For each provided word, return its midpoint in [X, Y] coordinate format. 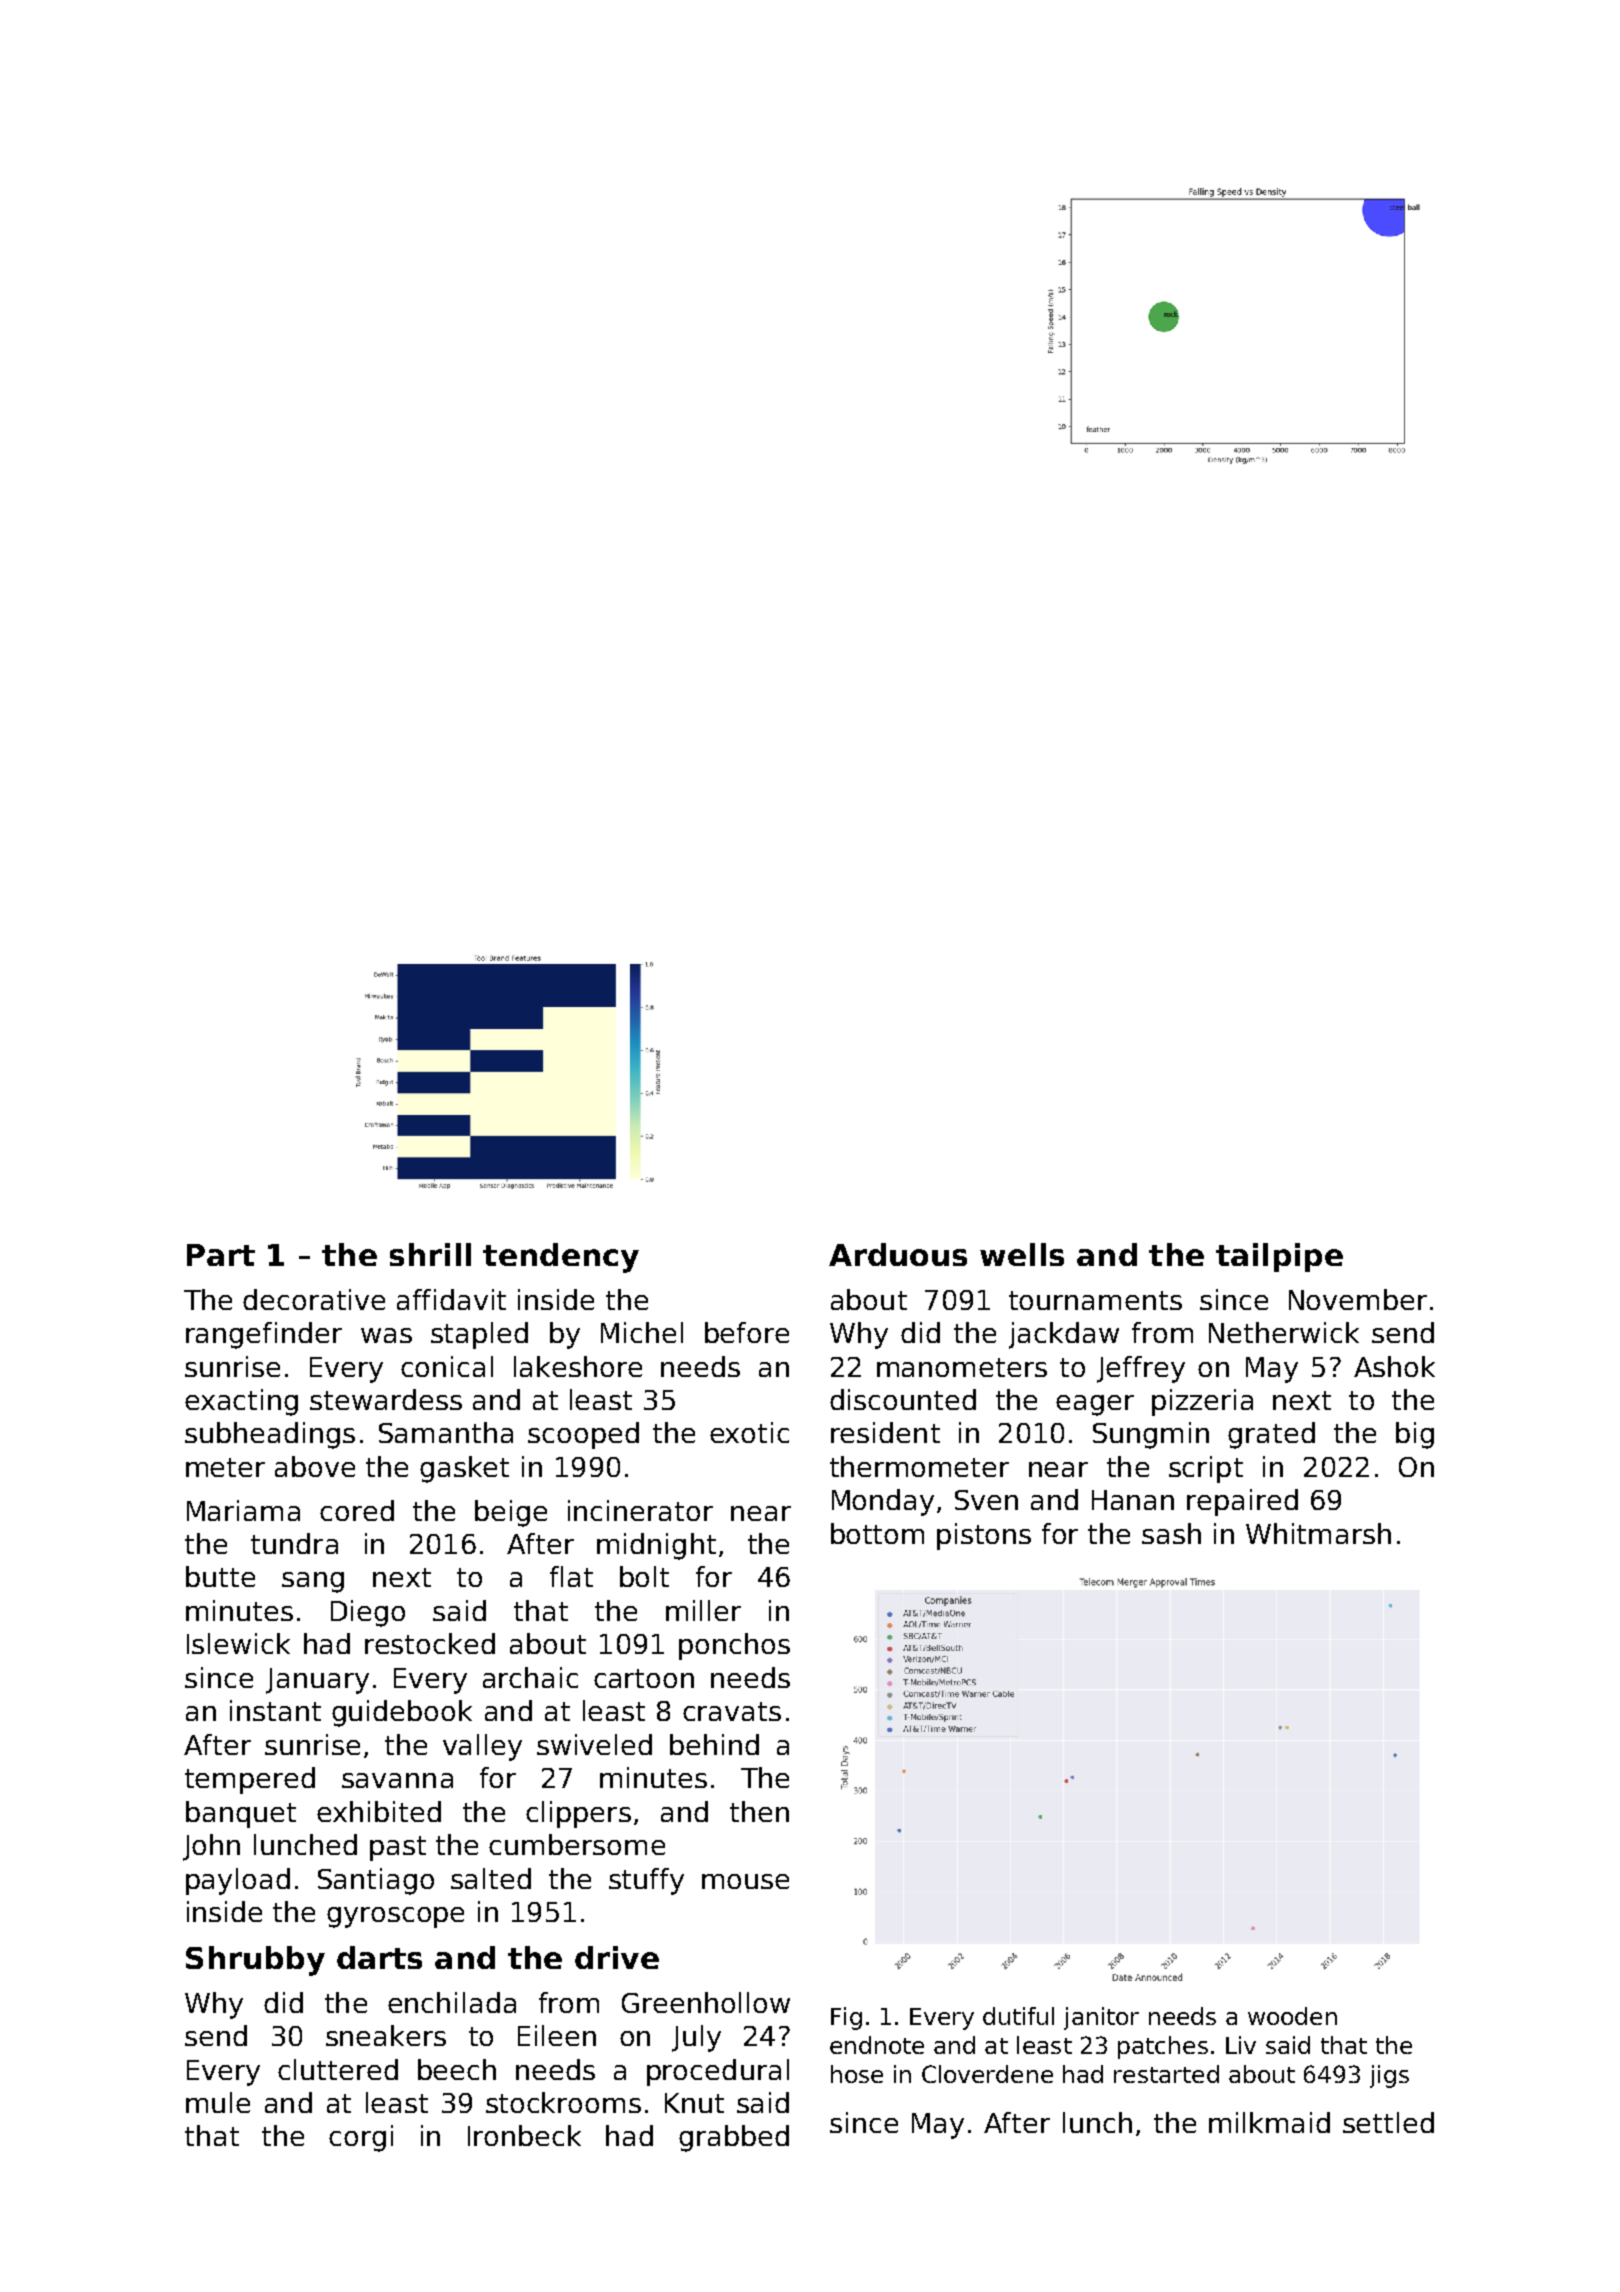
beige [511, 1513]
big [1415, 1435]
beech [457, 2069]
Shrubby [255, 1961]
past [398, 1848]
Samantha [446, 1432]
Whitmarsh [1318, 1533]
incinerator [640, 1510]
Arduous [898, 1254]
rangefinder [264, 1335]
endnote [877, 2045]
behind [714, 1744]
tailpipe [1279, 1257]
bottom [877, 1533]
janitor [1101, 2018]
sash [1171, 1533]
